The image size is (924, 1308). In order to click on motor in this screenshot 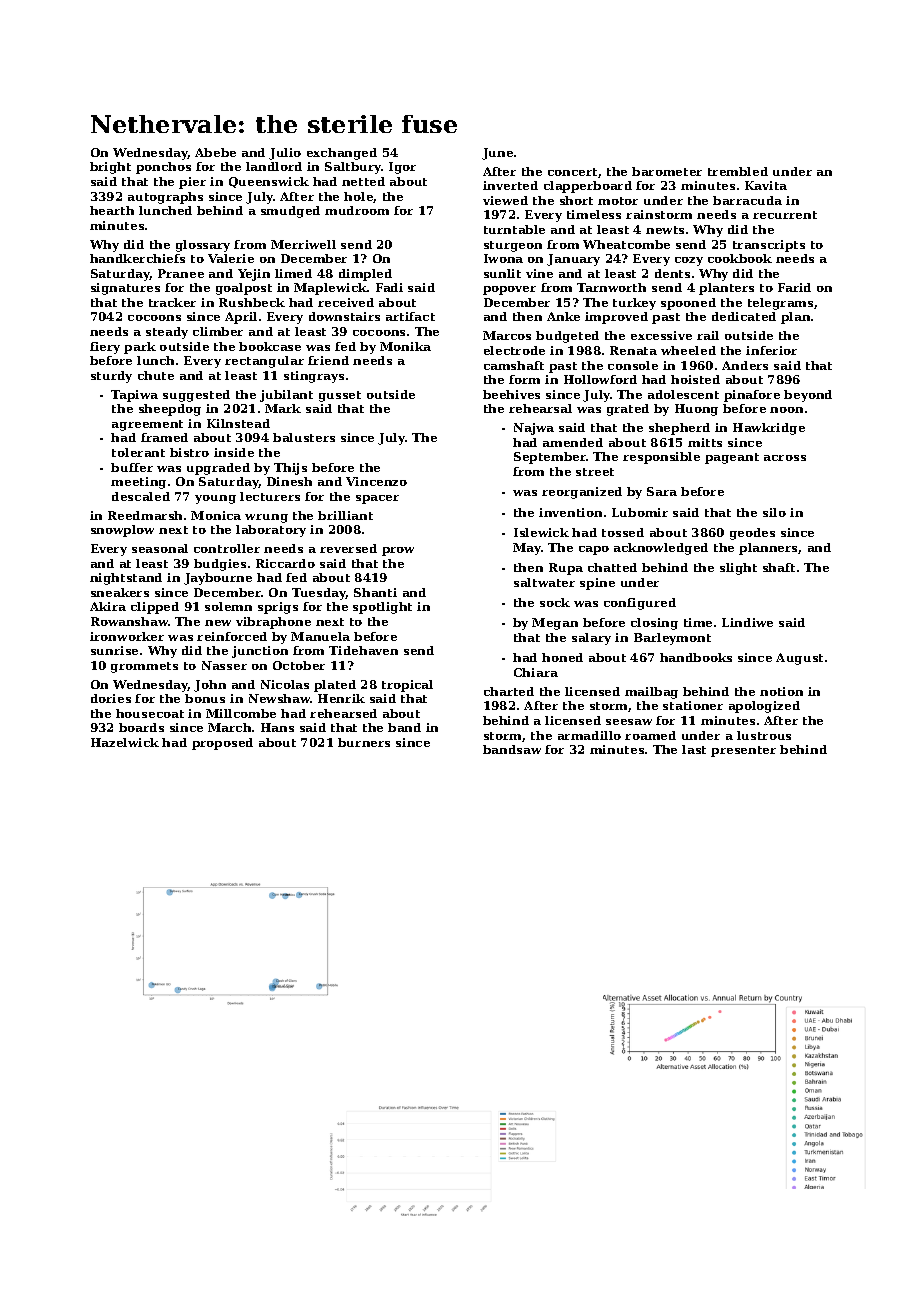, I will do `click(618, 201)`.
